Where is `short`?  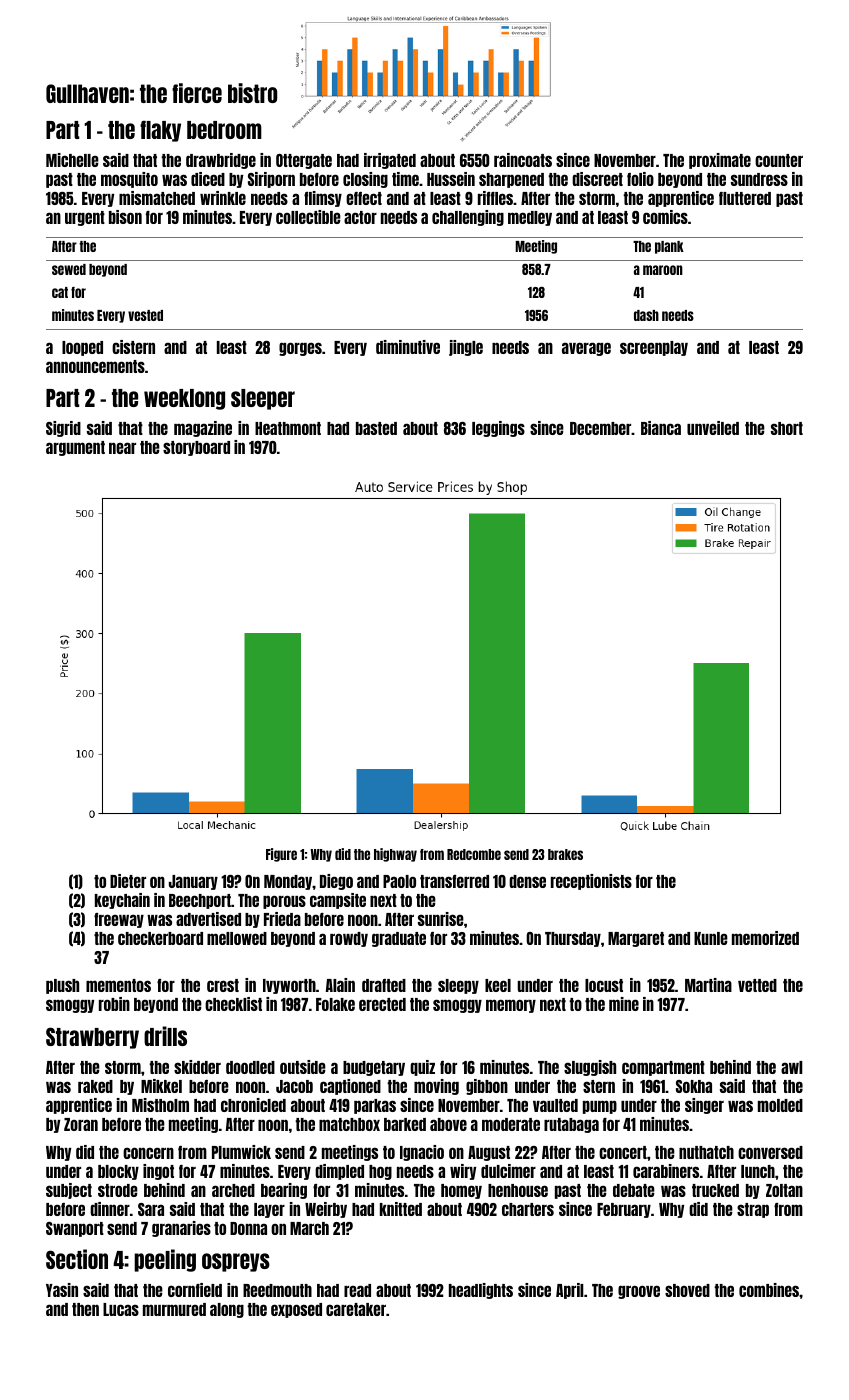
short is located at coordinates (787, 428).
